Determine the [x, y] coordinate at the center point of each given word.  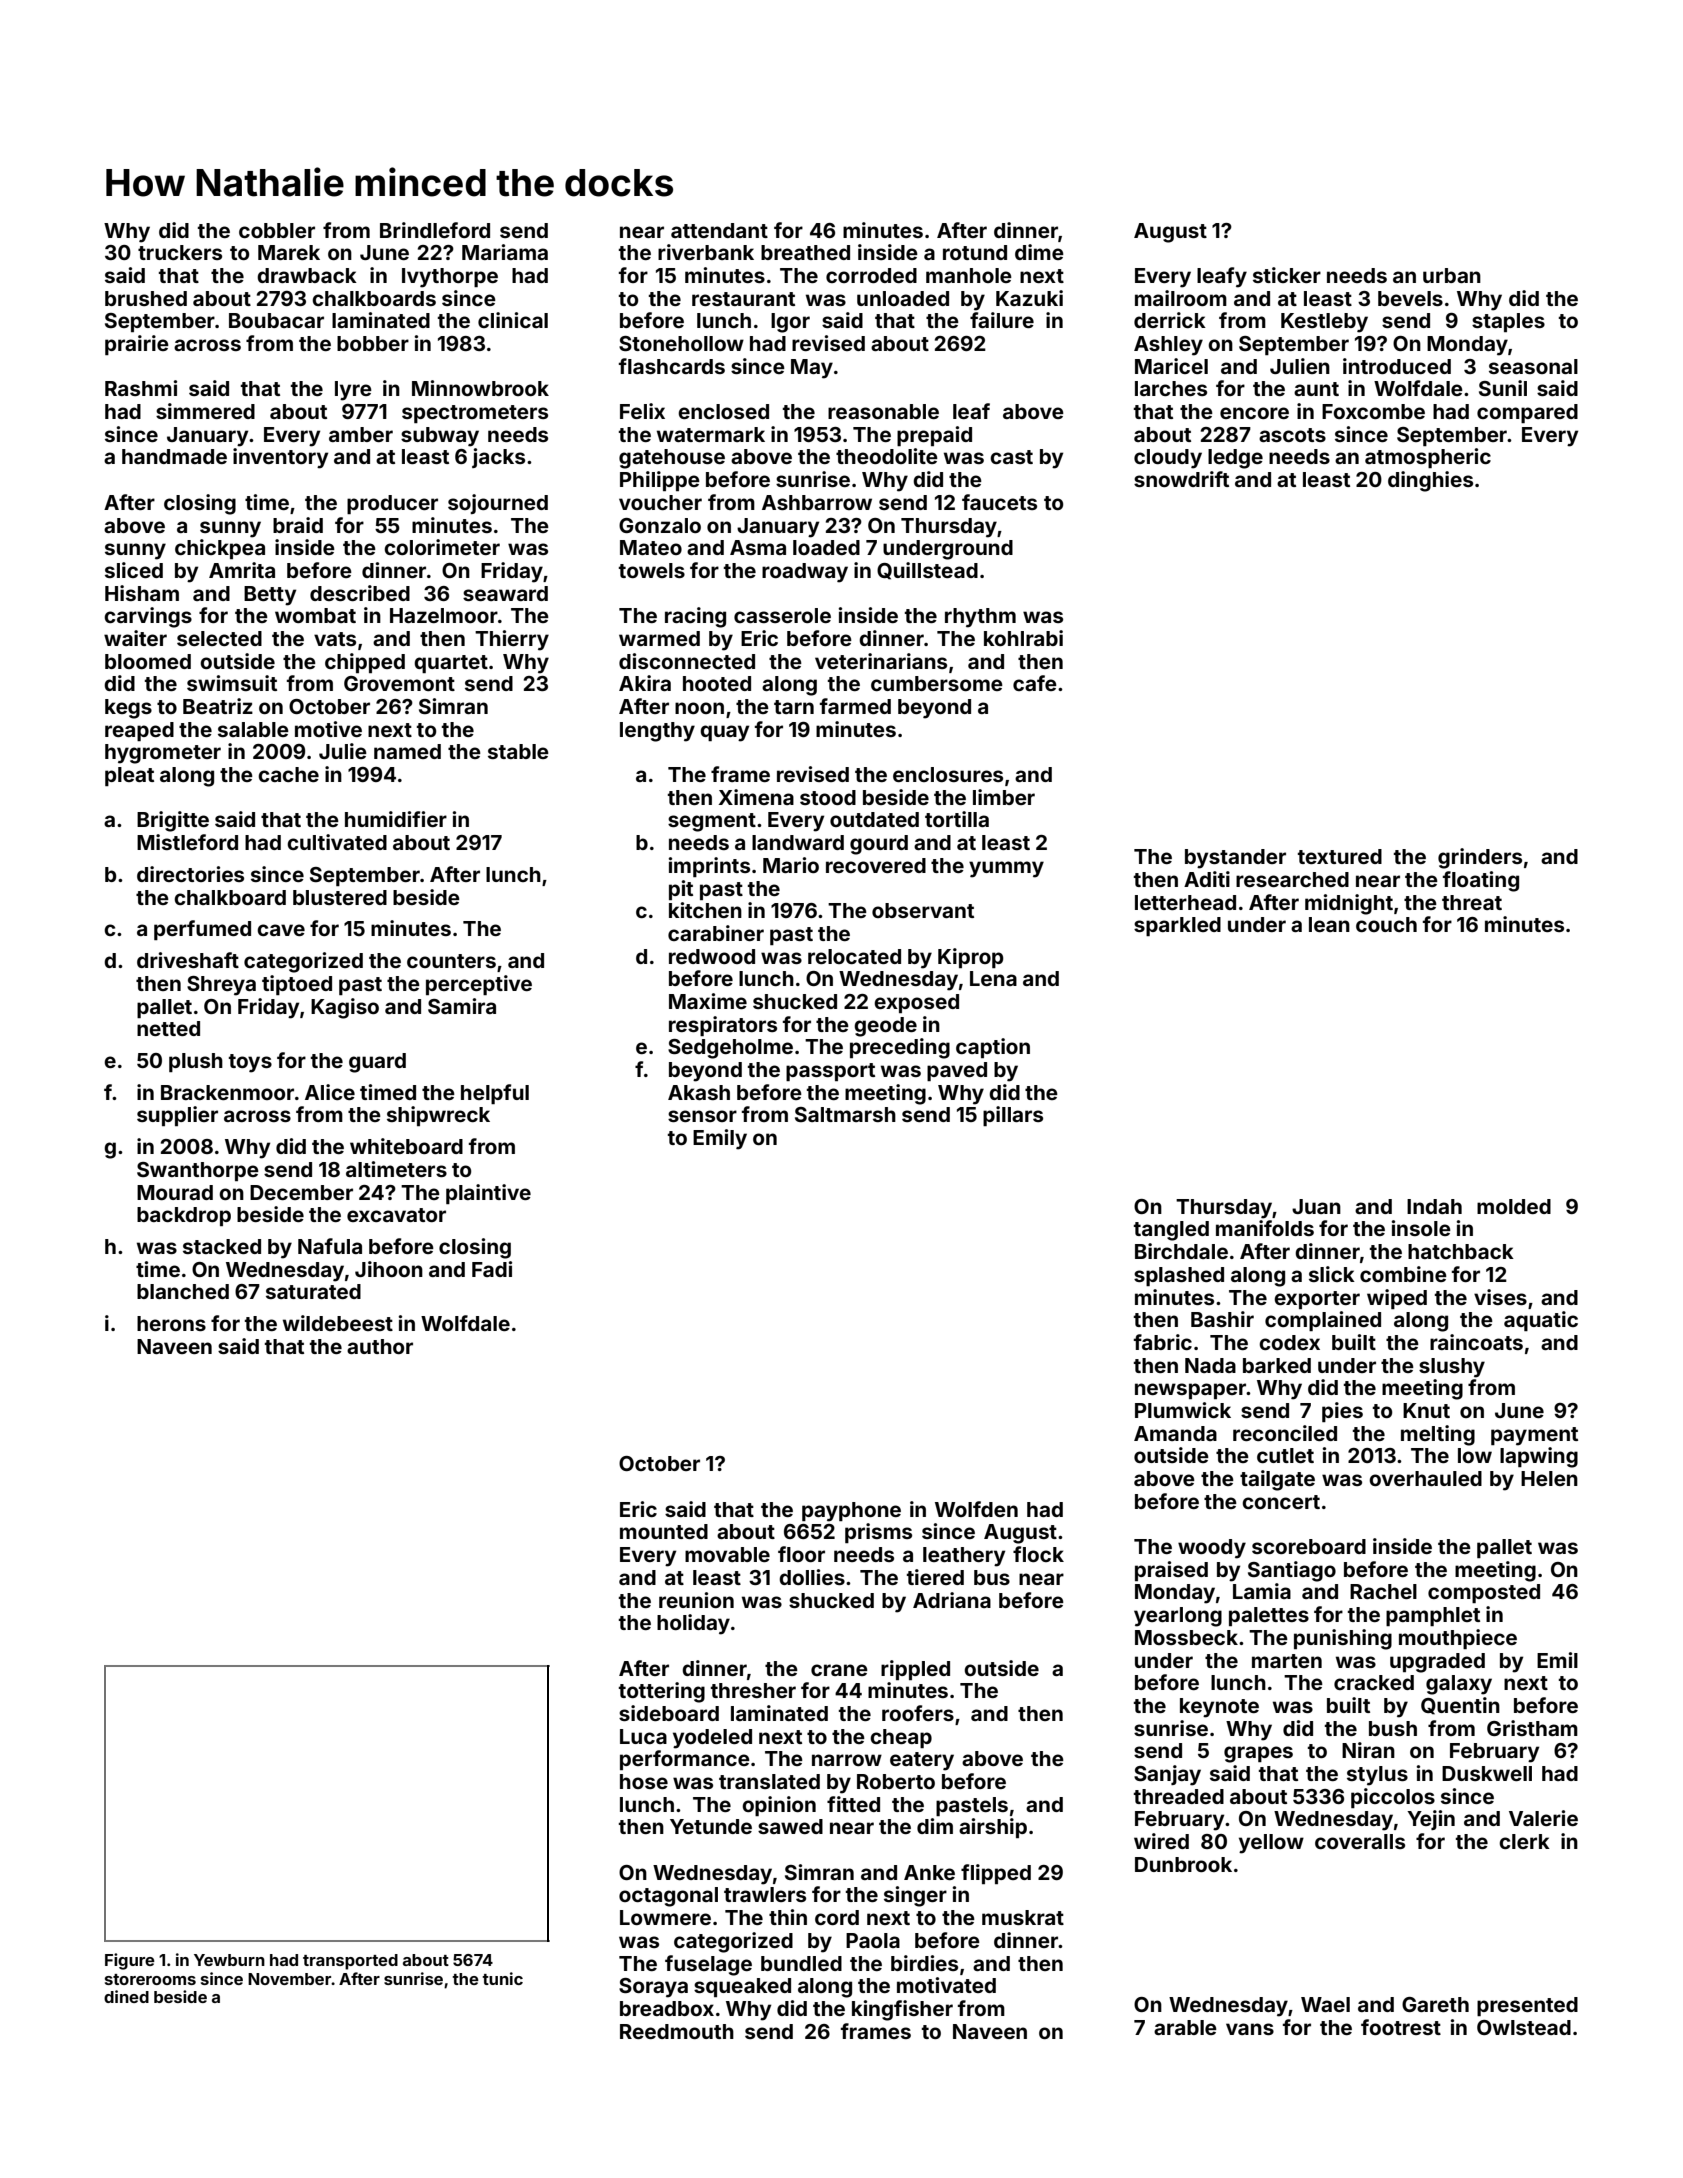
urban [1452, 275]
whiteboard [406, 1146]
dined [126, 1996]
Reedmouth [677, 2031]
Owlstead [1524, 2027]
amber [361, 434]
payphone [851, 1512]
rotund [975, 252]
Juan [1316, 1206]
